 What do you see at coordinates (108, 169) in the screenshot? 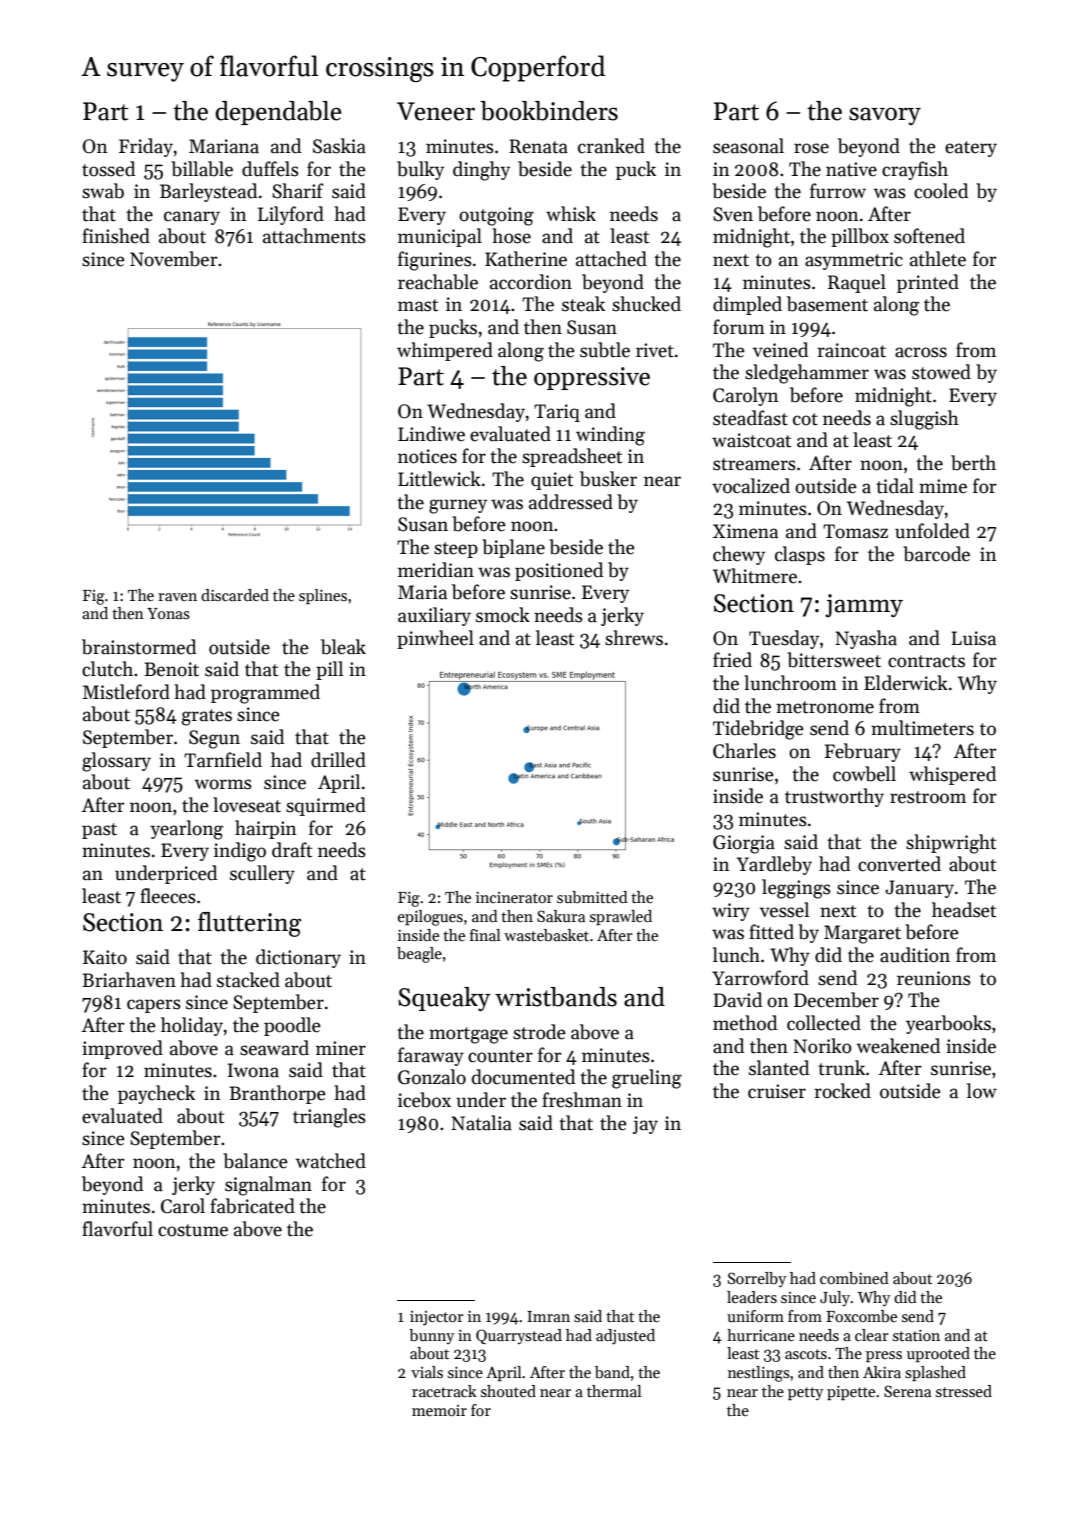
I see `tossed` at bounding box center [108, 169].
